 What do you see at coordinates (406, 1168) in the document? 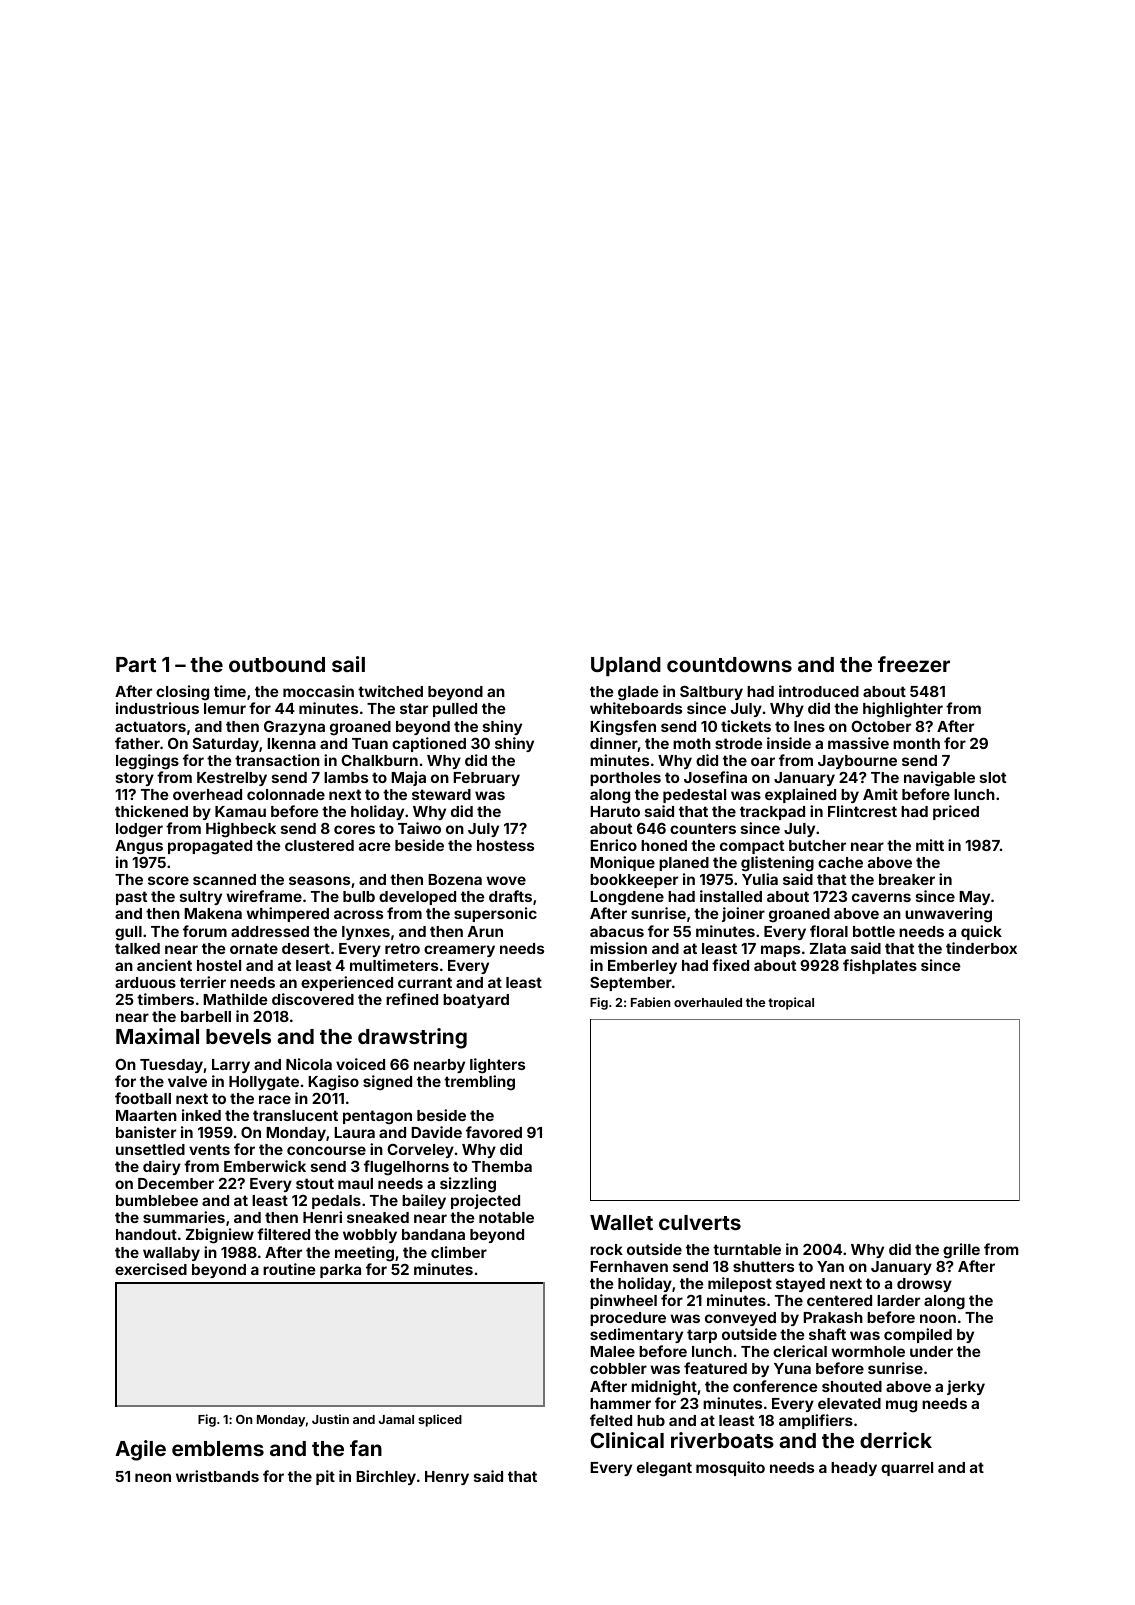
I see `flugelhorns` at bounding box center [406, 1168].
